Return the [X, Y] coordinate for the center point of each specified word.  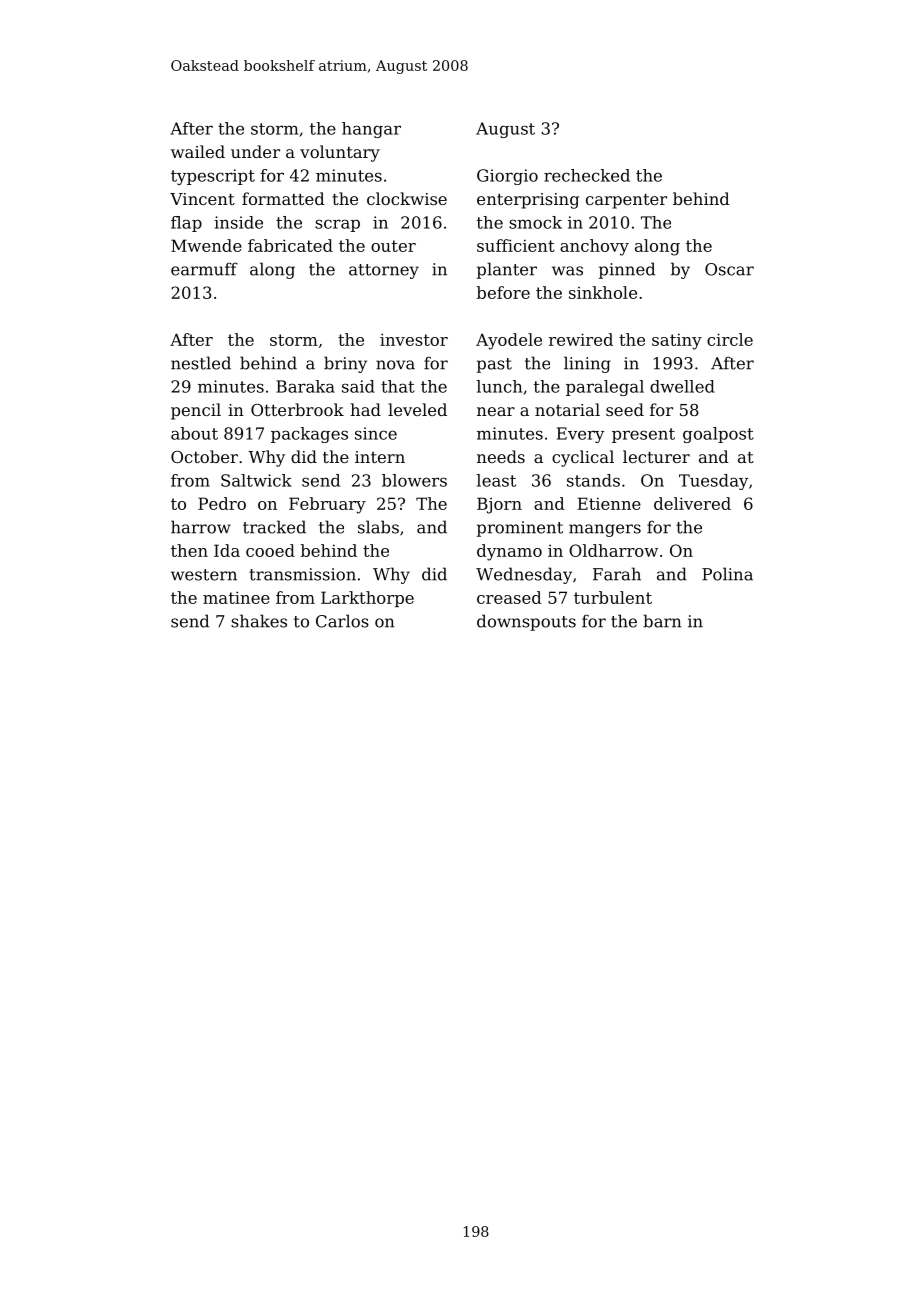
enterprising [528, 201]
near [496, 411]
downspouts [526, 622]
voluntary [340, 153]
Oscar [729, 269]
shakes [259, 621]
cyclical [583, 458]
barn [662, 621]
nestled [201, 363]
